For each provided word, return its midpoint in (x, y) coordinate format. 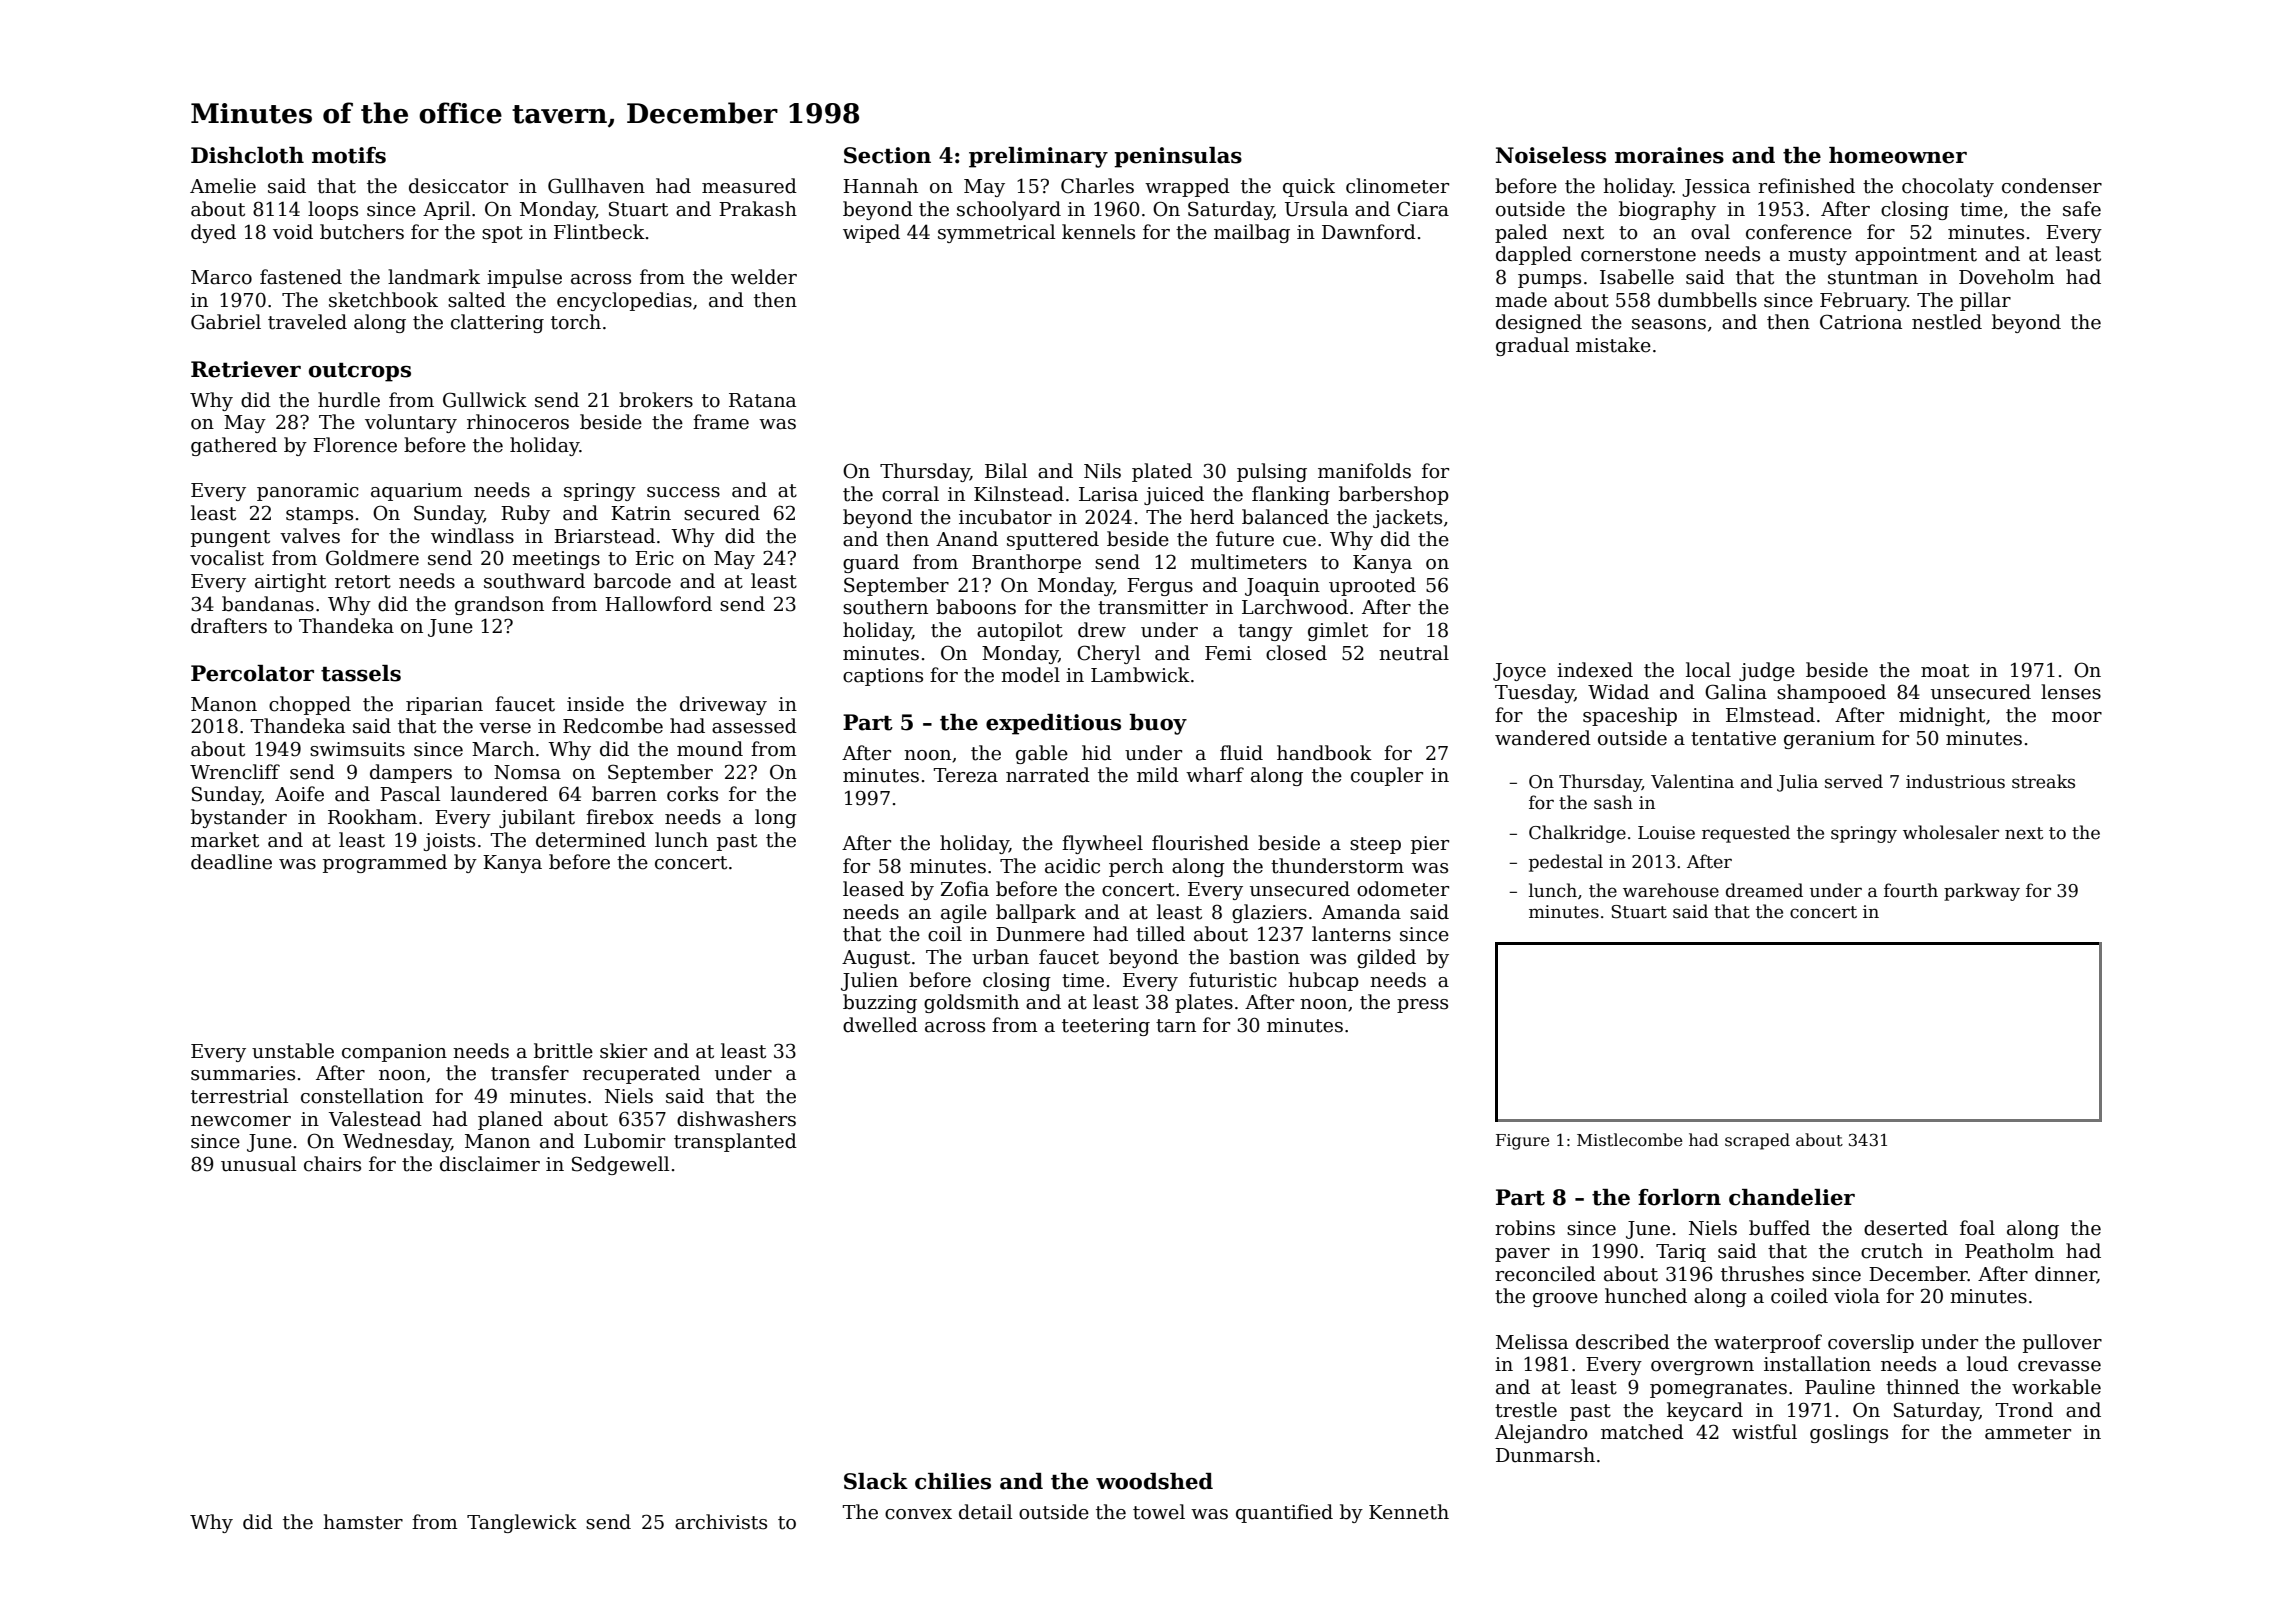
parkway (1982, 892)
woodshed (1154, 1481)
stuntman (1873, 278)
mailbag (1252, 233)
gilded (1386, 958)
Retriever (246, 369)
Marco (221, 277)
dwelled (880, 1025)
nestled (1947, 322)
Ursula (1316, 209)
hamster (363, 1522)
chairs (332, 1164)
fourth (1911, 890)
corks (692, 794)
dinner (2066, 1274)
